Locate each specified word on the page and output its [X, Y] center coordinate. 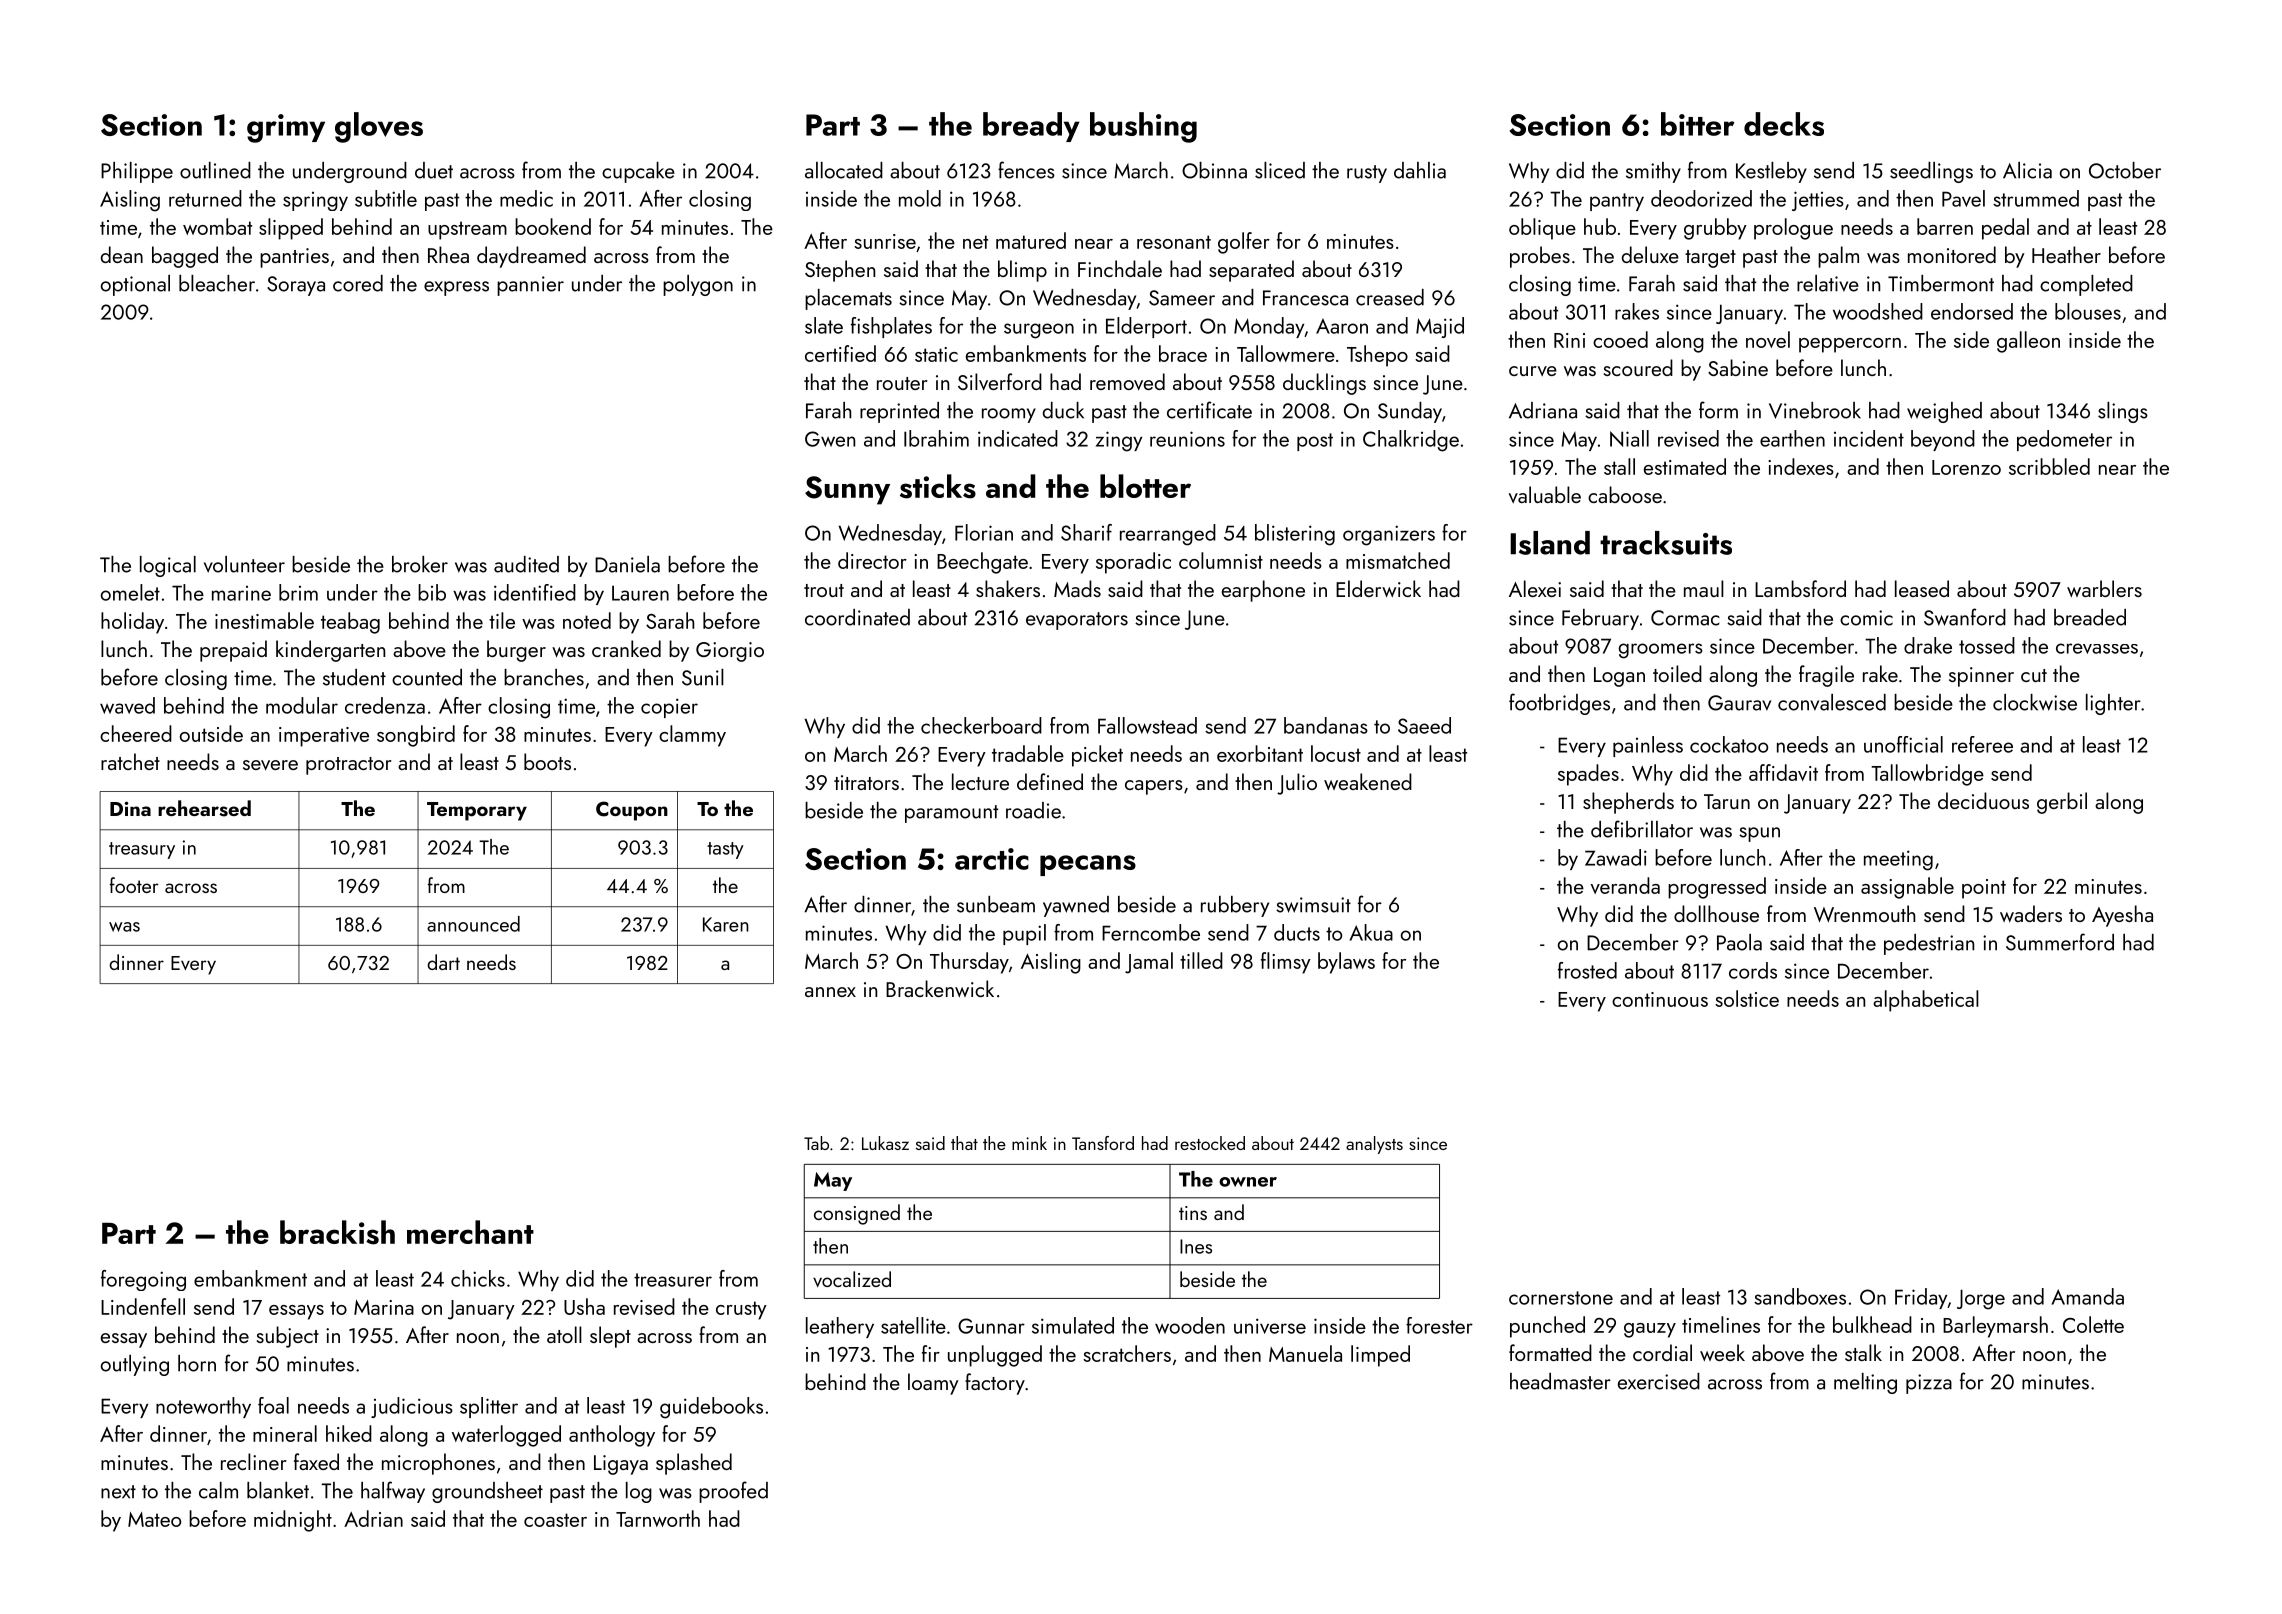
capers [1154, 787]
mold [920, 198]
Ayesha [2122, 916]
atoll [564, 1334]
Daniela [627, 564]
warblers [2104, 588]
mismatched [1398, 560]
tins [1193, 1213]
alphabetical [1926, 1001]
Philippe [137, 172]
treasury [142, 850]
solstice [1747, 998]
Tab [816, 1143]
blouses [2088, 311]
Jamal [1149, 963]
